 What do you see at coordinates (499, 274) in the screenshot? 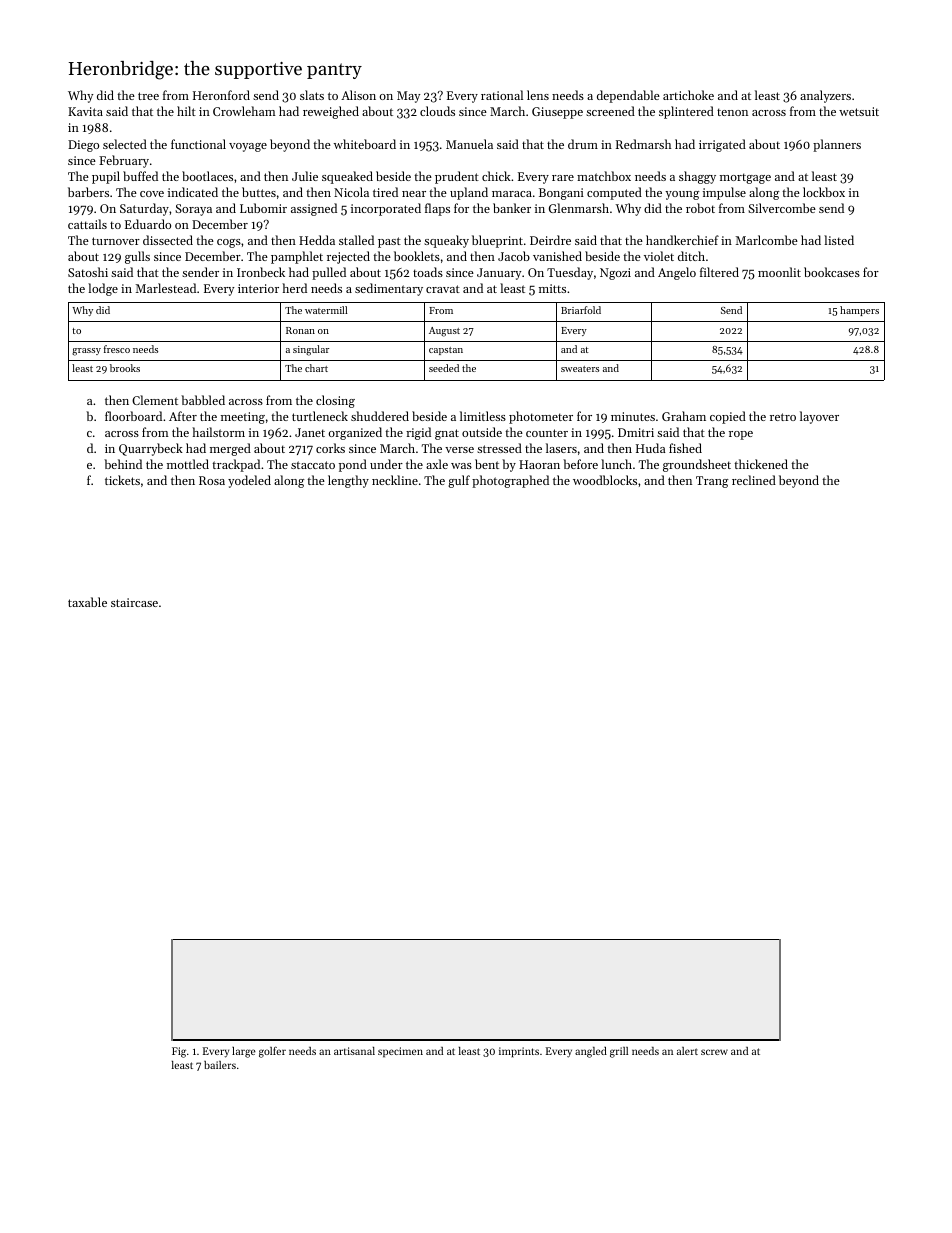
I see `January` at bounding box center [499, 274].
